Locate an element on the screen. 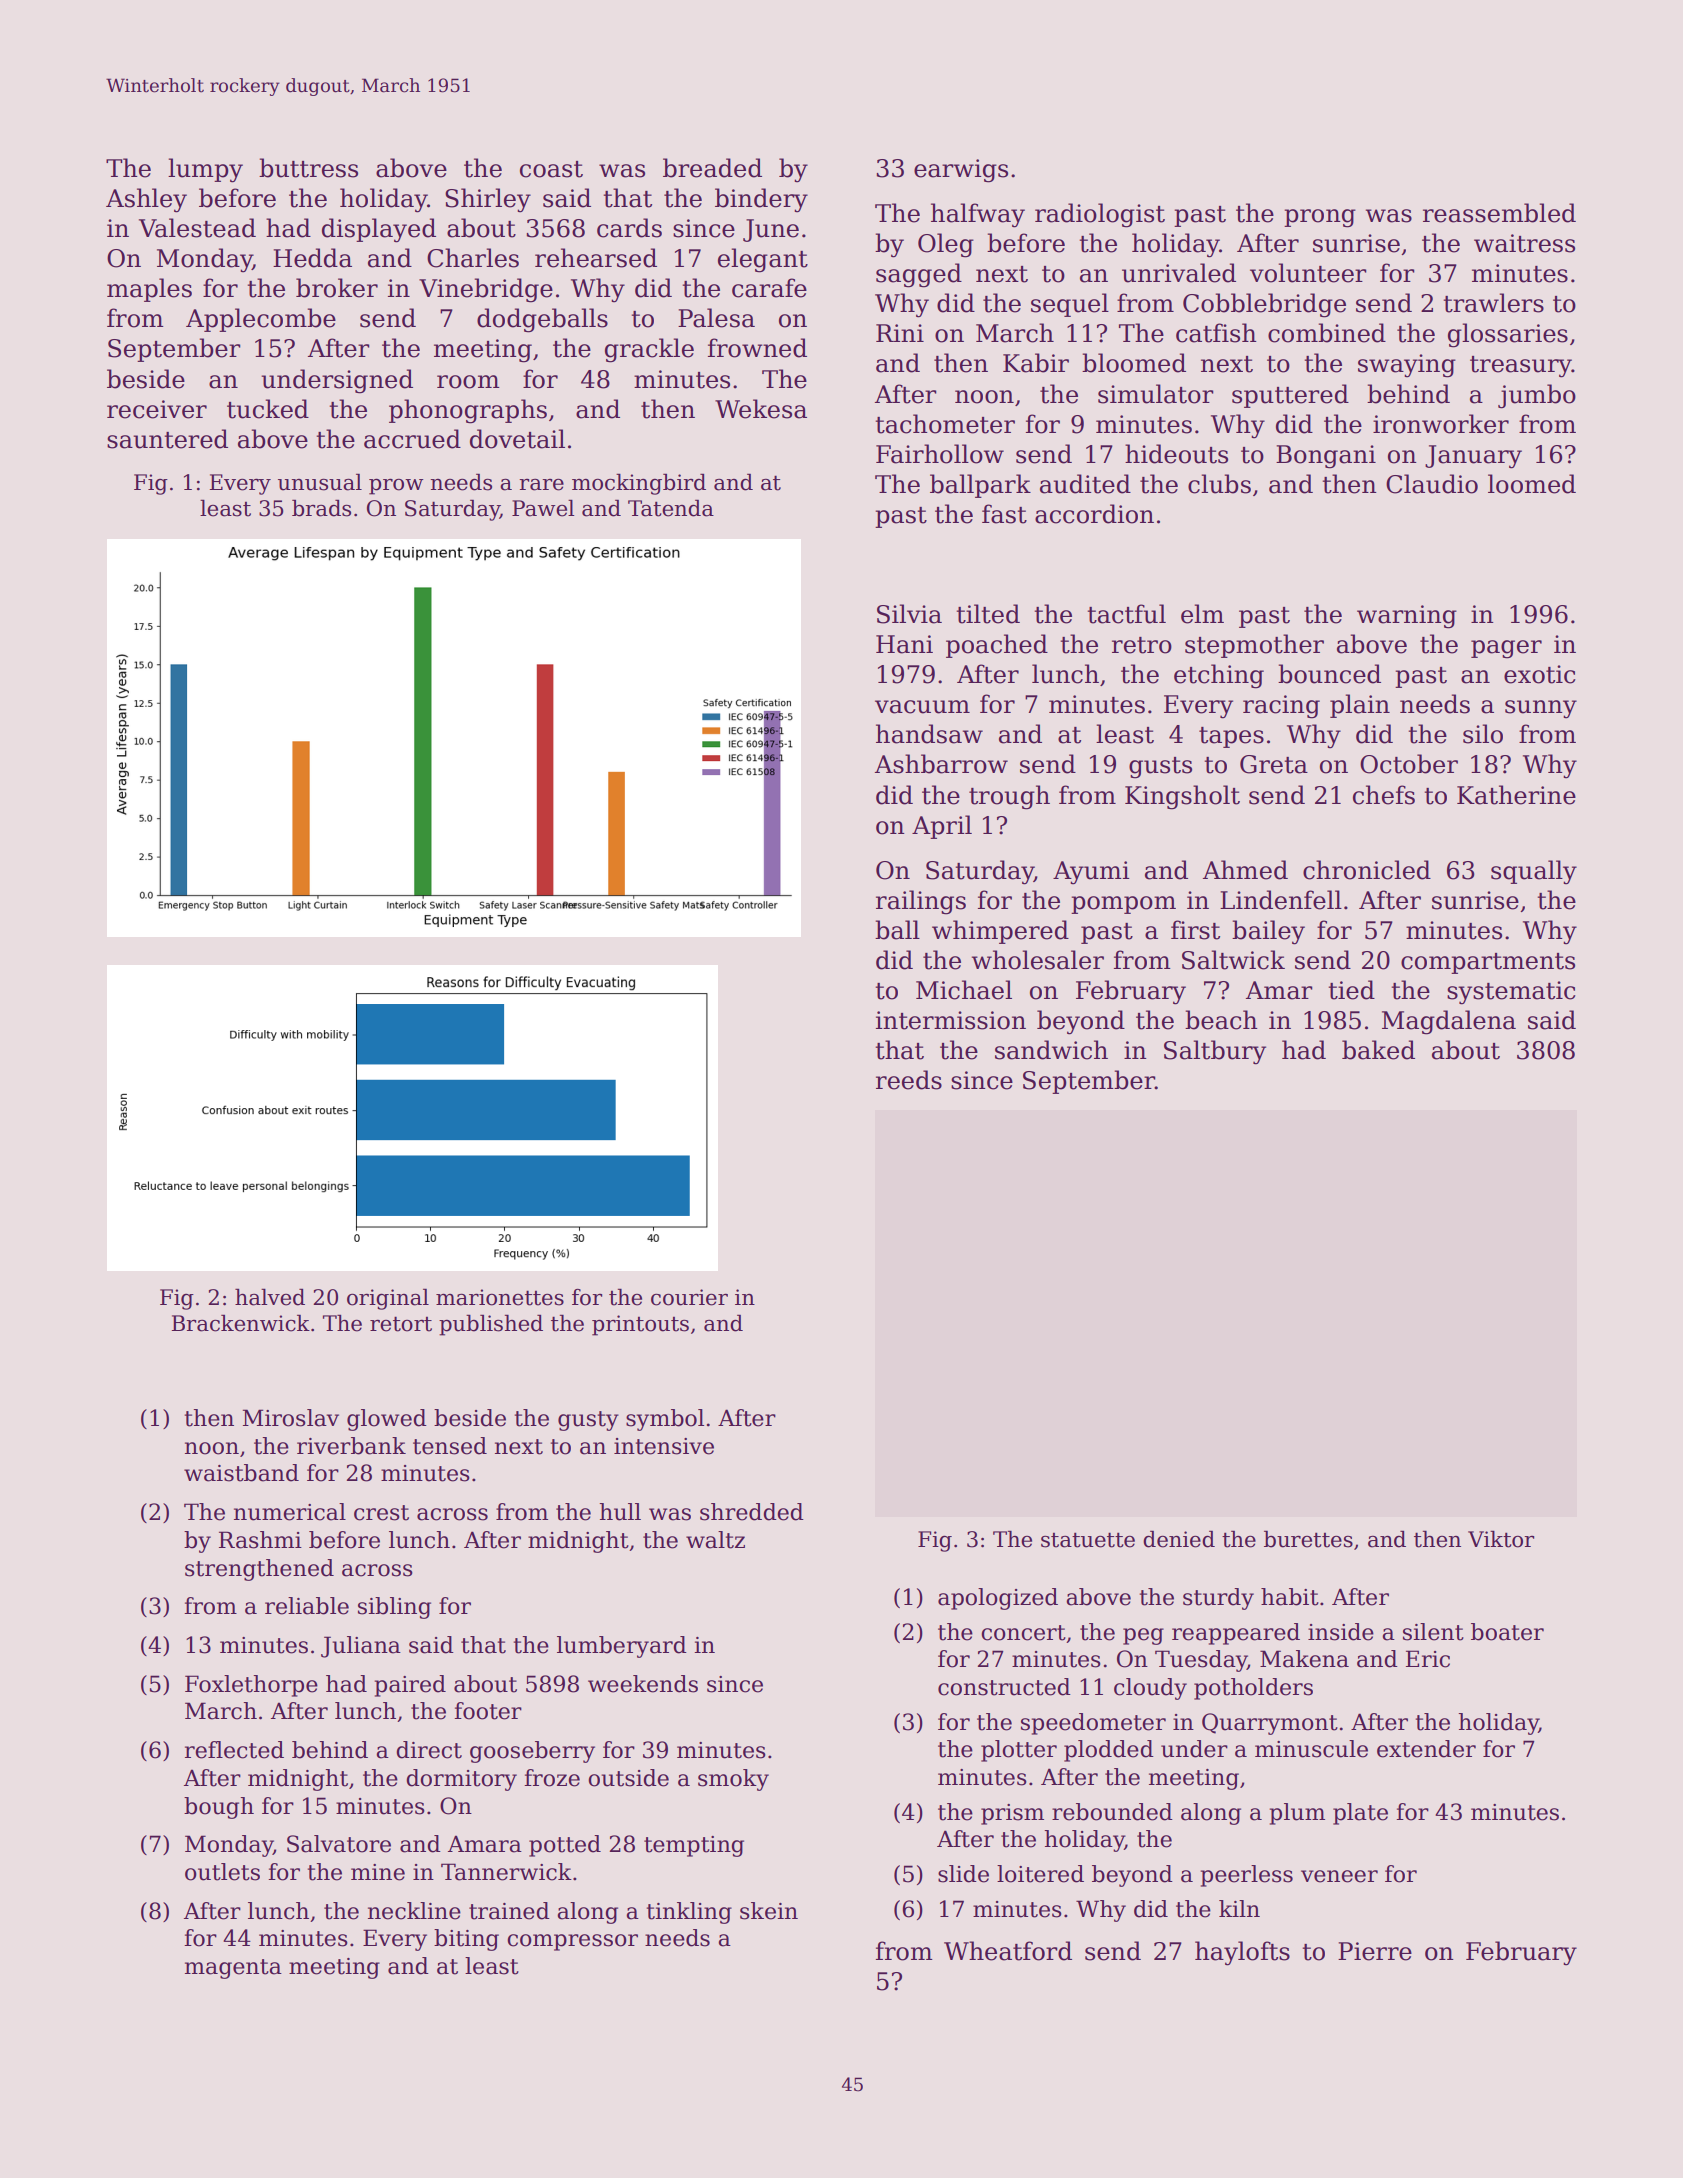 This screenshot has width=1683, height=2178. combined is located at coordinates (1327, 333).
